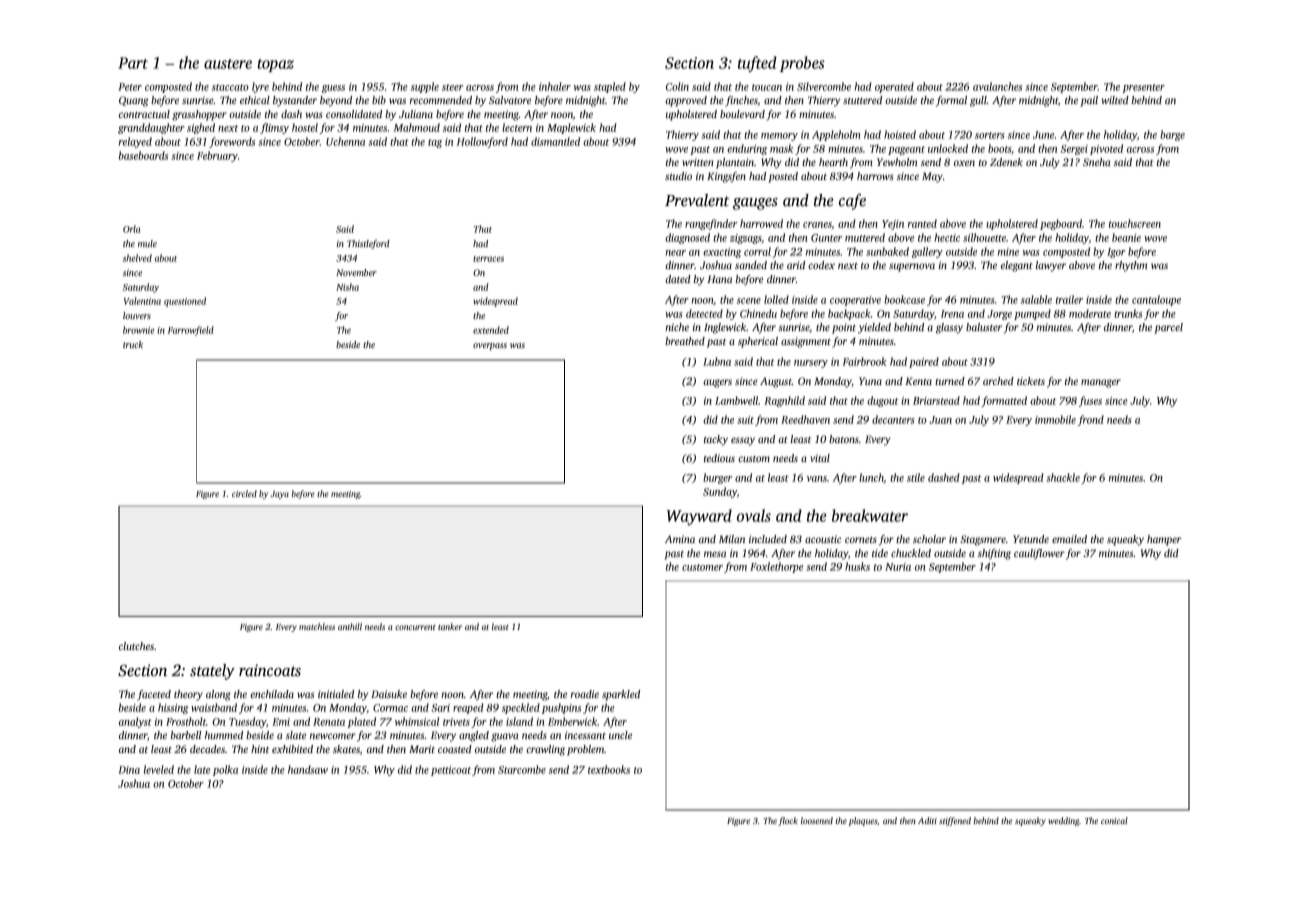 This screenshot has width=1308, height=924. What do you see at coordinates (870, 515) in the screenshot?
I see `breakwater` at bounding box center [870, 515].
